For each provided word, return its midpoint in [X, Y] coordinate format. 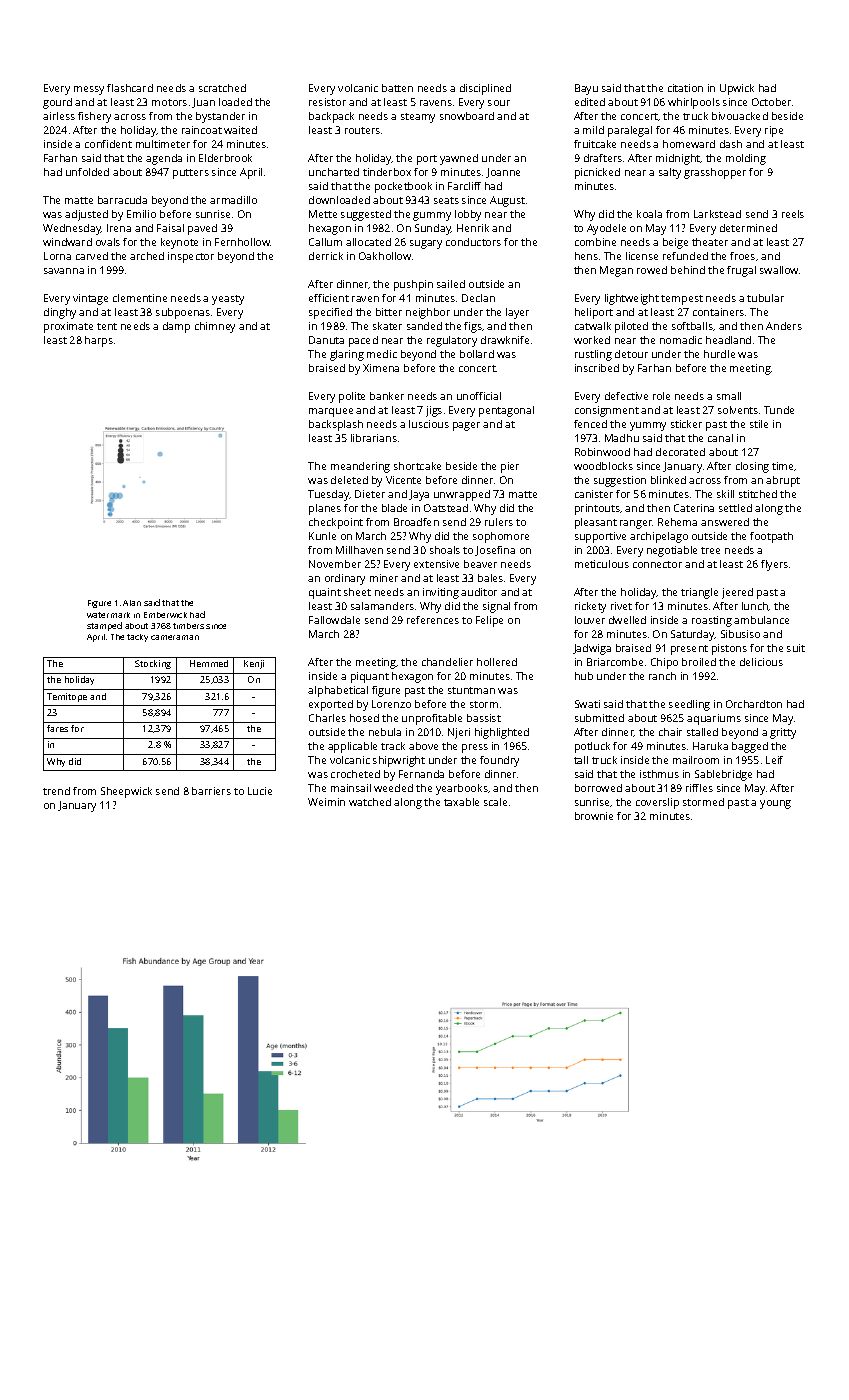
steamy [418, 118]
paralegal [630, 131]
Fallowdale [334, 620]
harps [99, 341]
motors [169, 102]
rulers [499, 522]
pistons [729, 649]
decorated [680, 452]
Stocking [153, 664]
